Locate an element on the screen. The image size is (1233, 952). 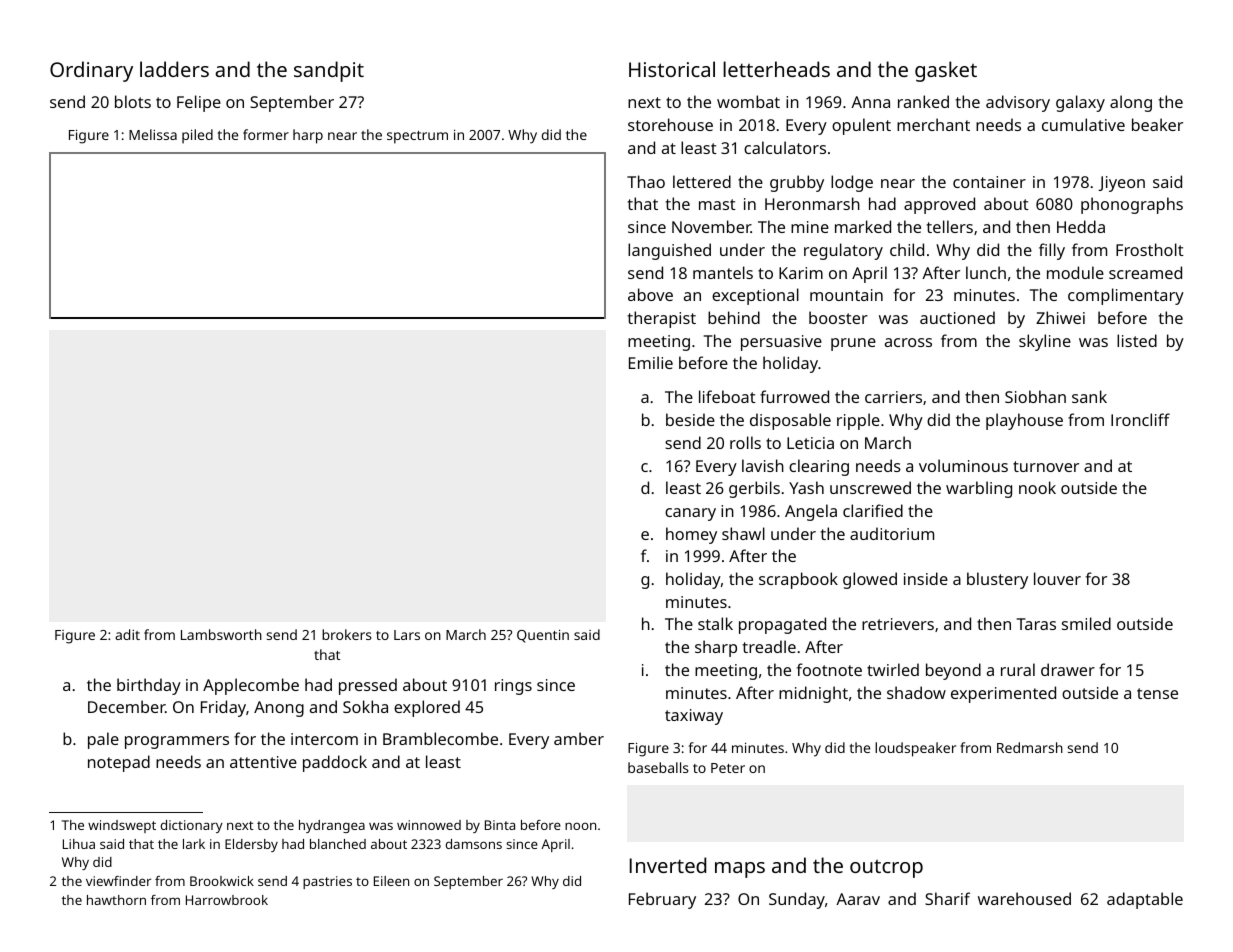
above is located at coordinates (650, 294).
